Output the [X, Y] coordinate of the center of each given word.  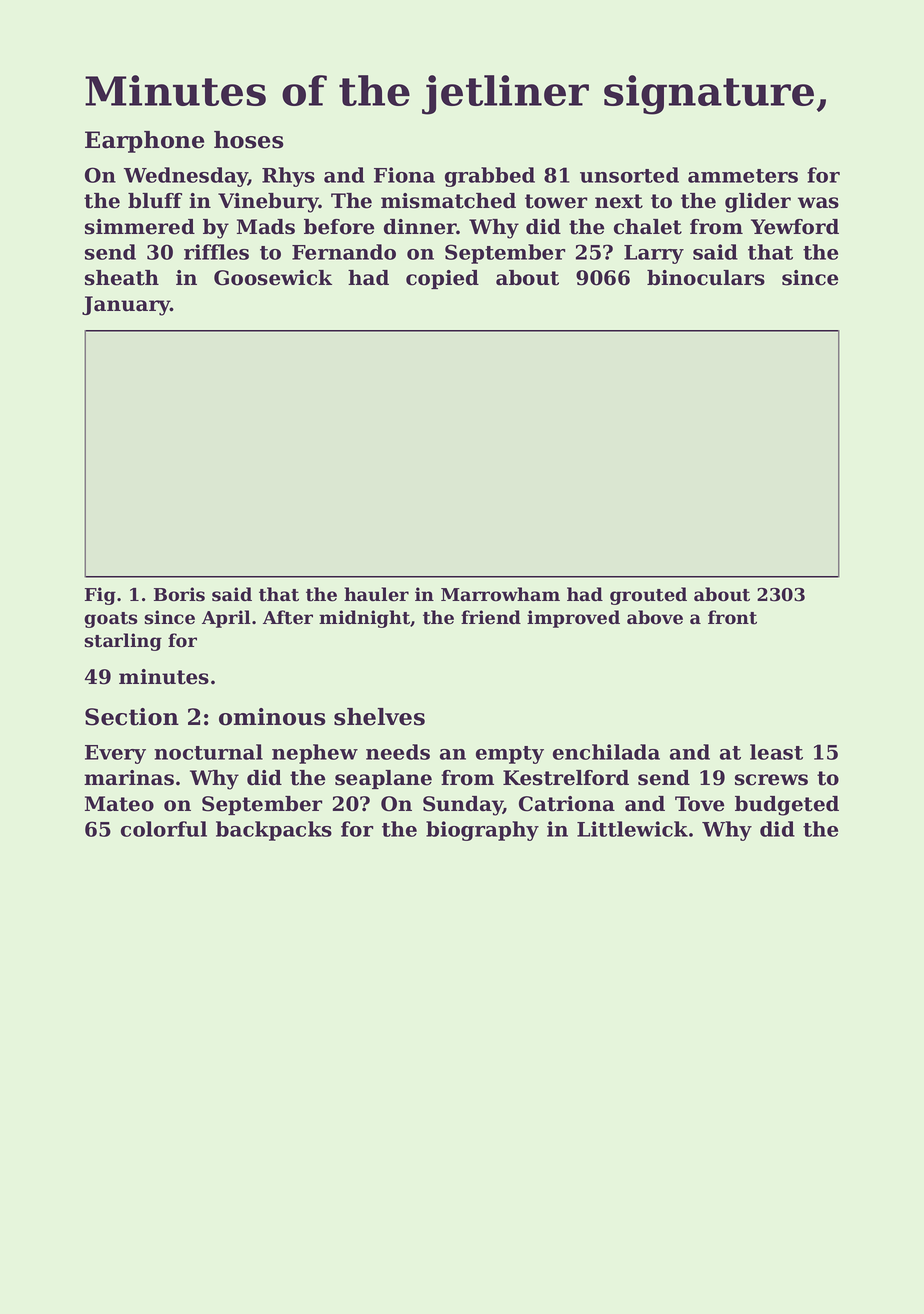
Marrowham [500, 594]
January [126, 306]
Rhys [288, 177]
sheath [122, 278]
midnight [364, 619]
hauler [376, 594]
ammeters [743, 176]
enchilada [606, 752]
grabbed [490, 177]
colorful [164, 829]
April [226, 619]
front [732, 617]
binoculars [706, 278]
